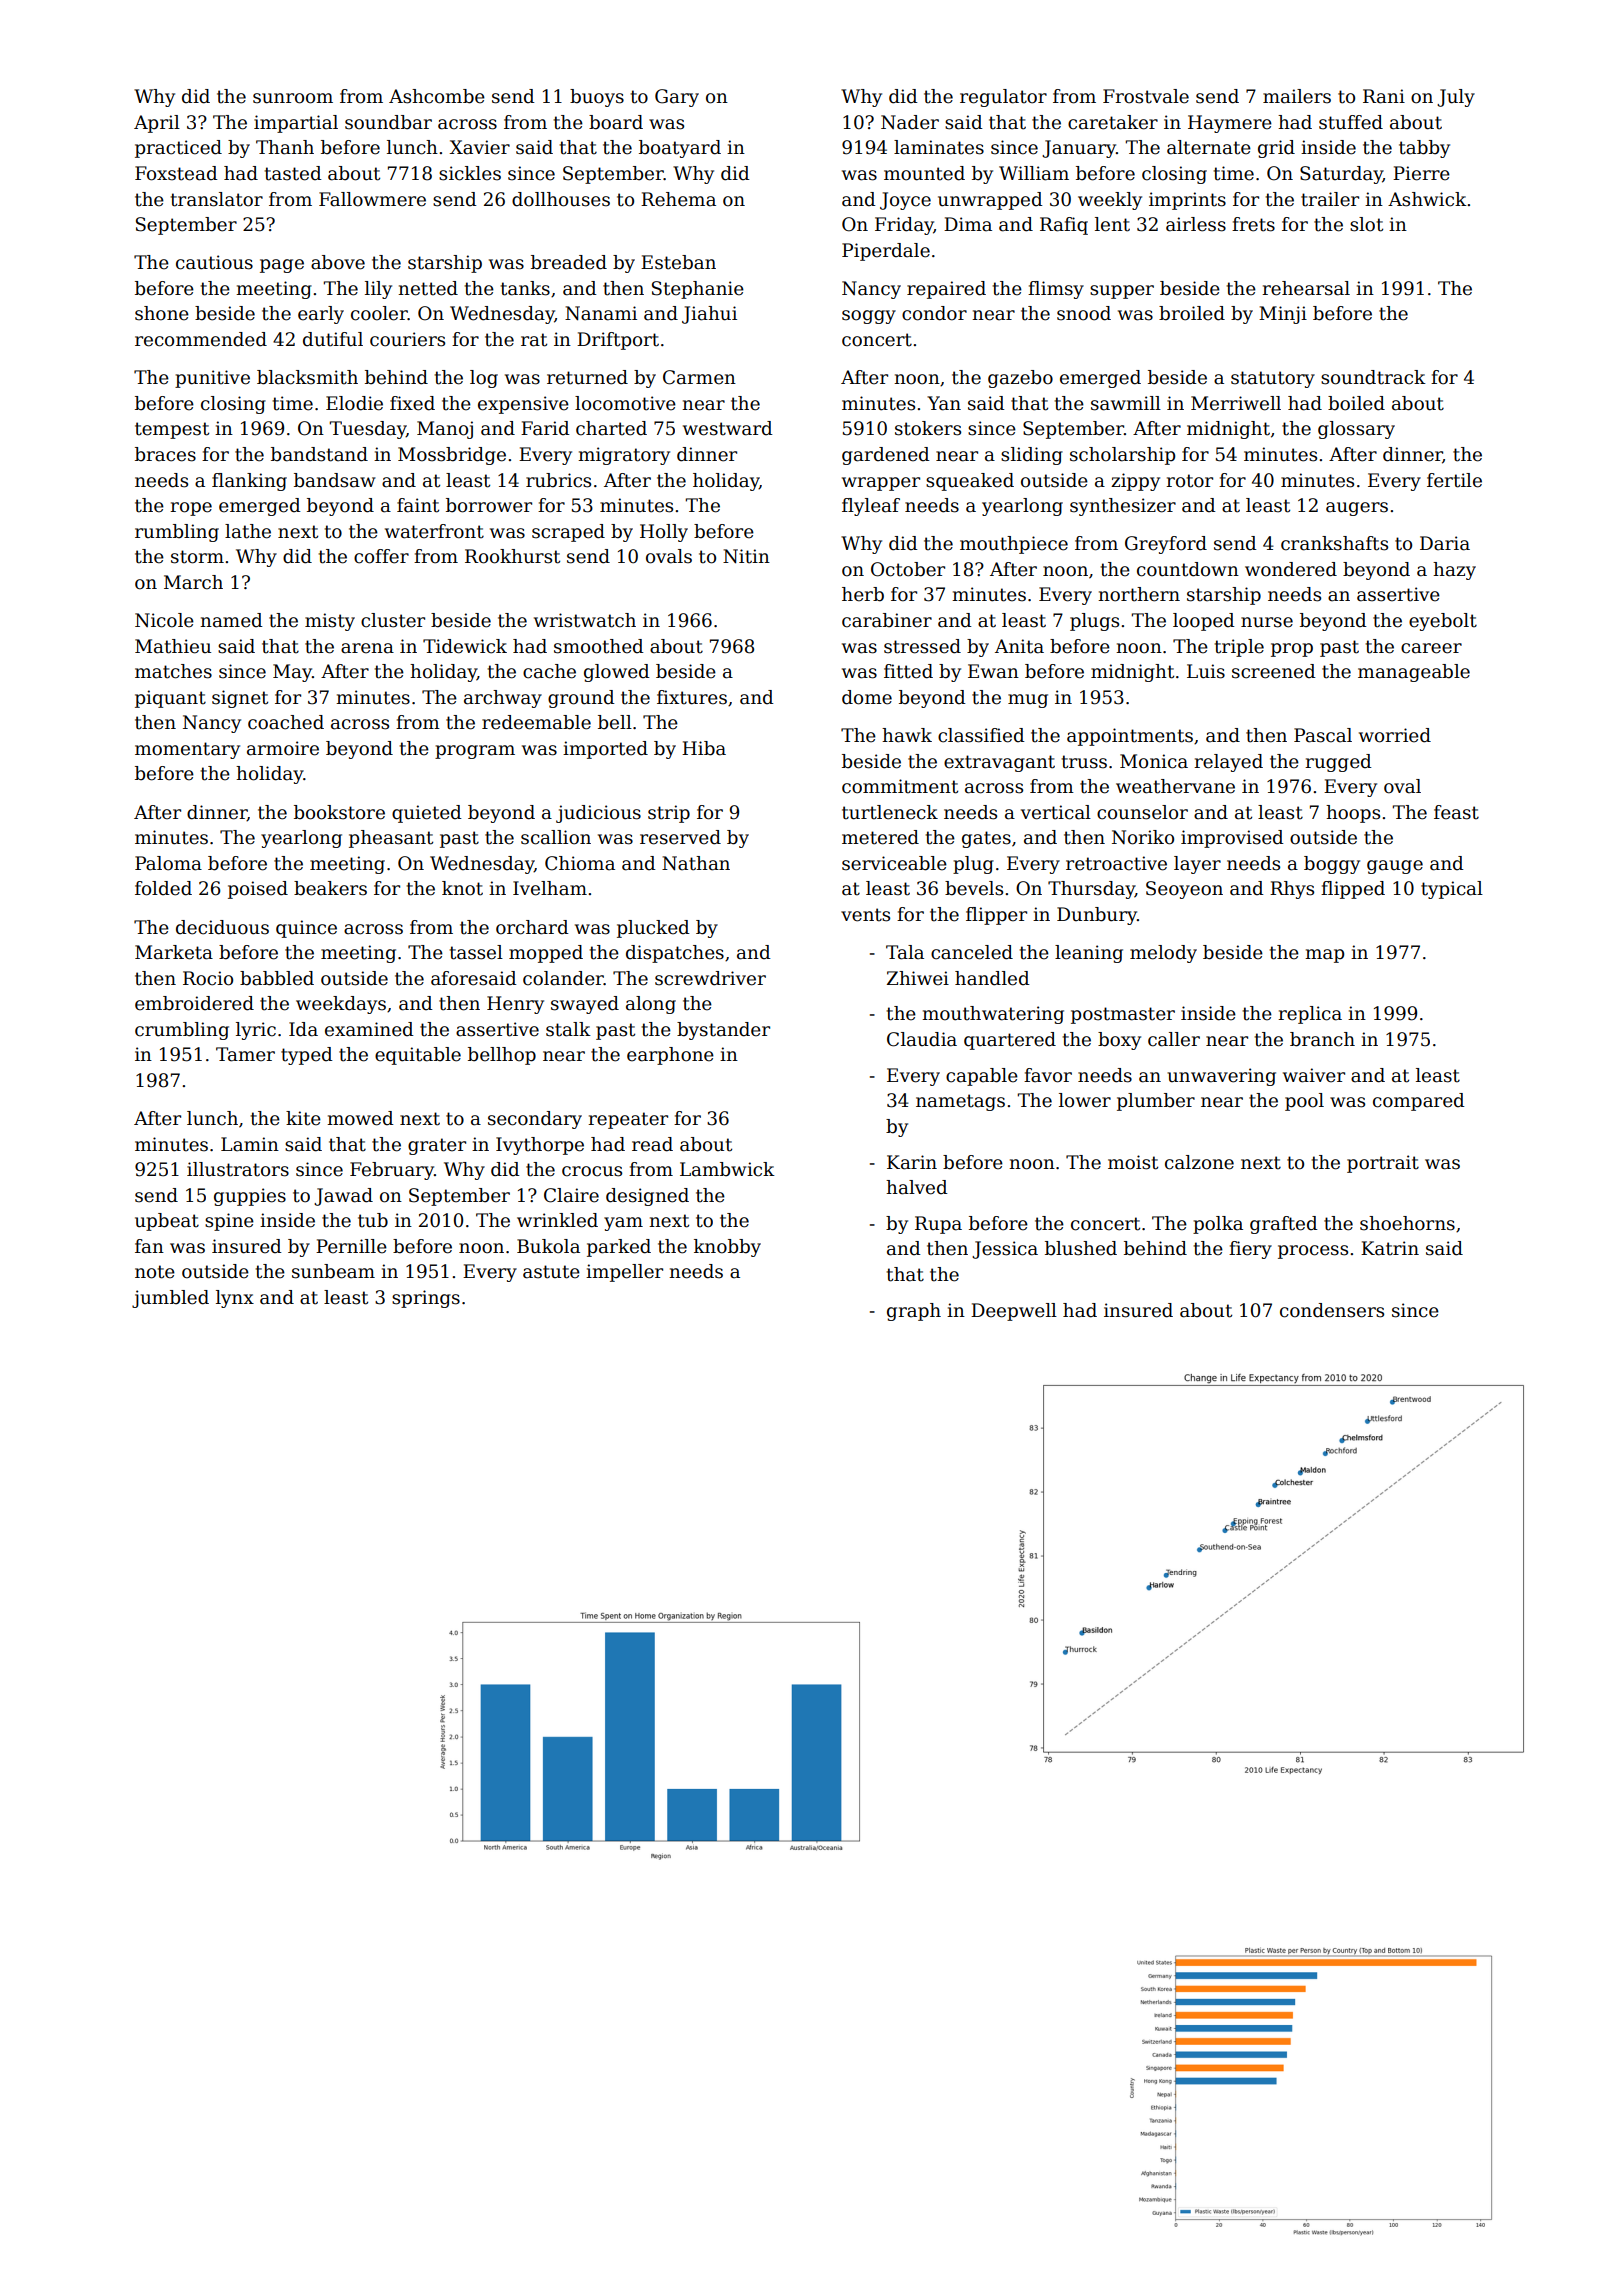 Image resolution: width=1620 pixels, height=2292 pixels. I want to click on springs, so click(426, 1299).
